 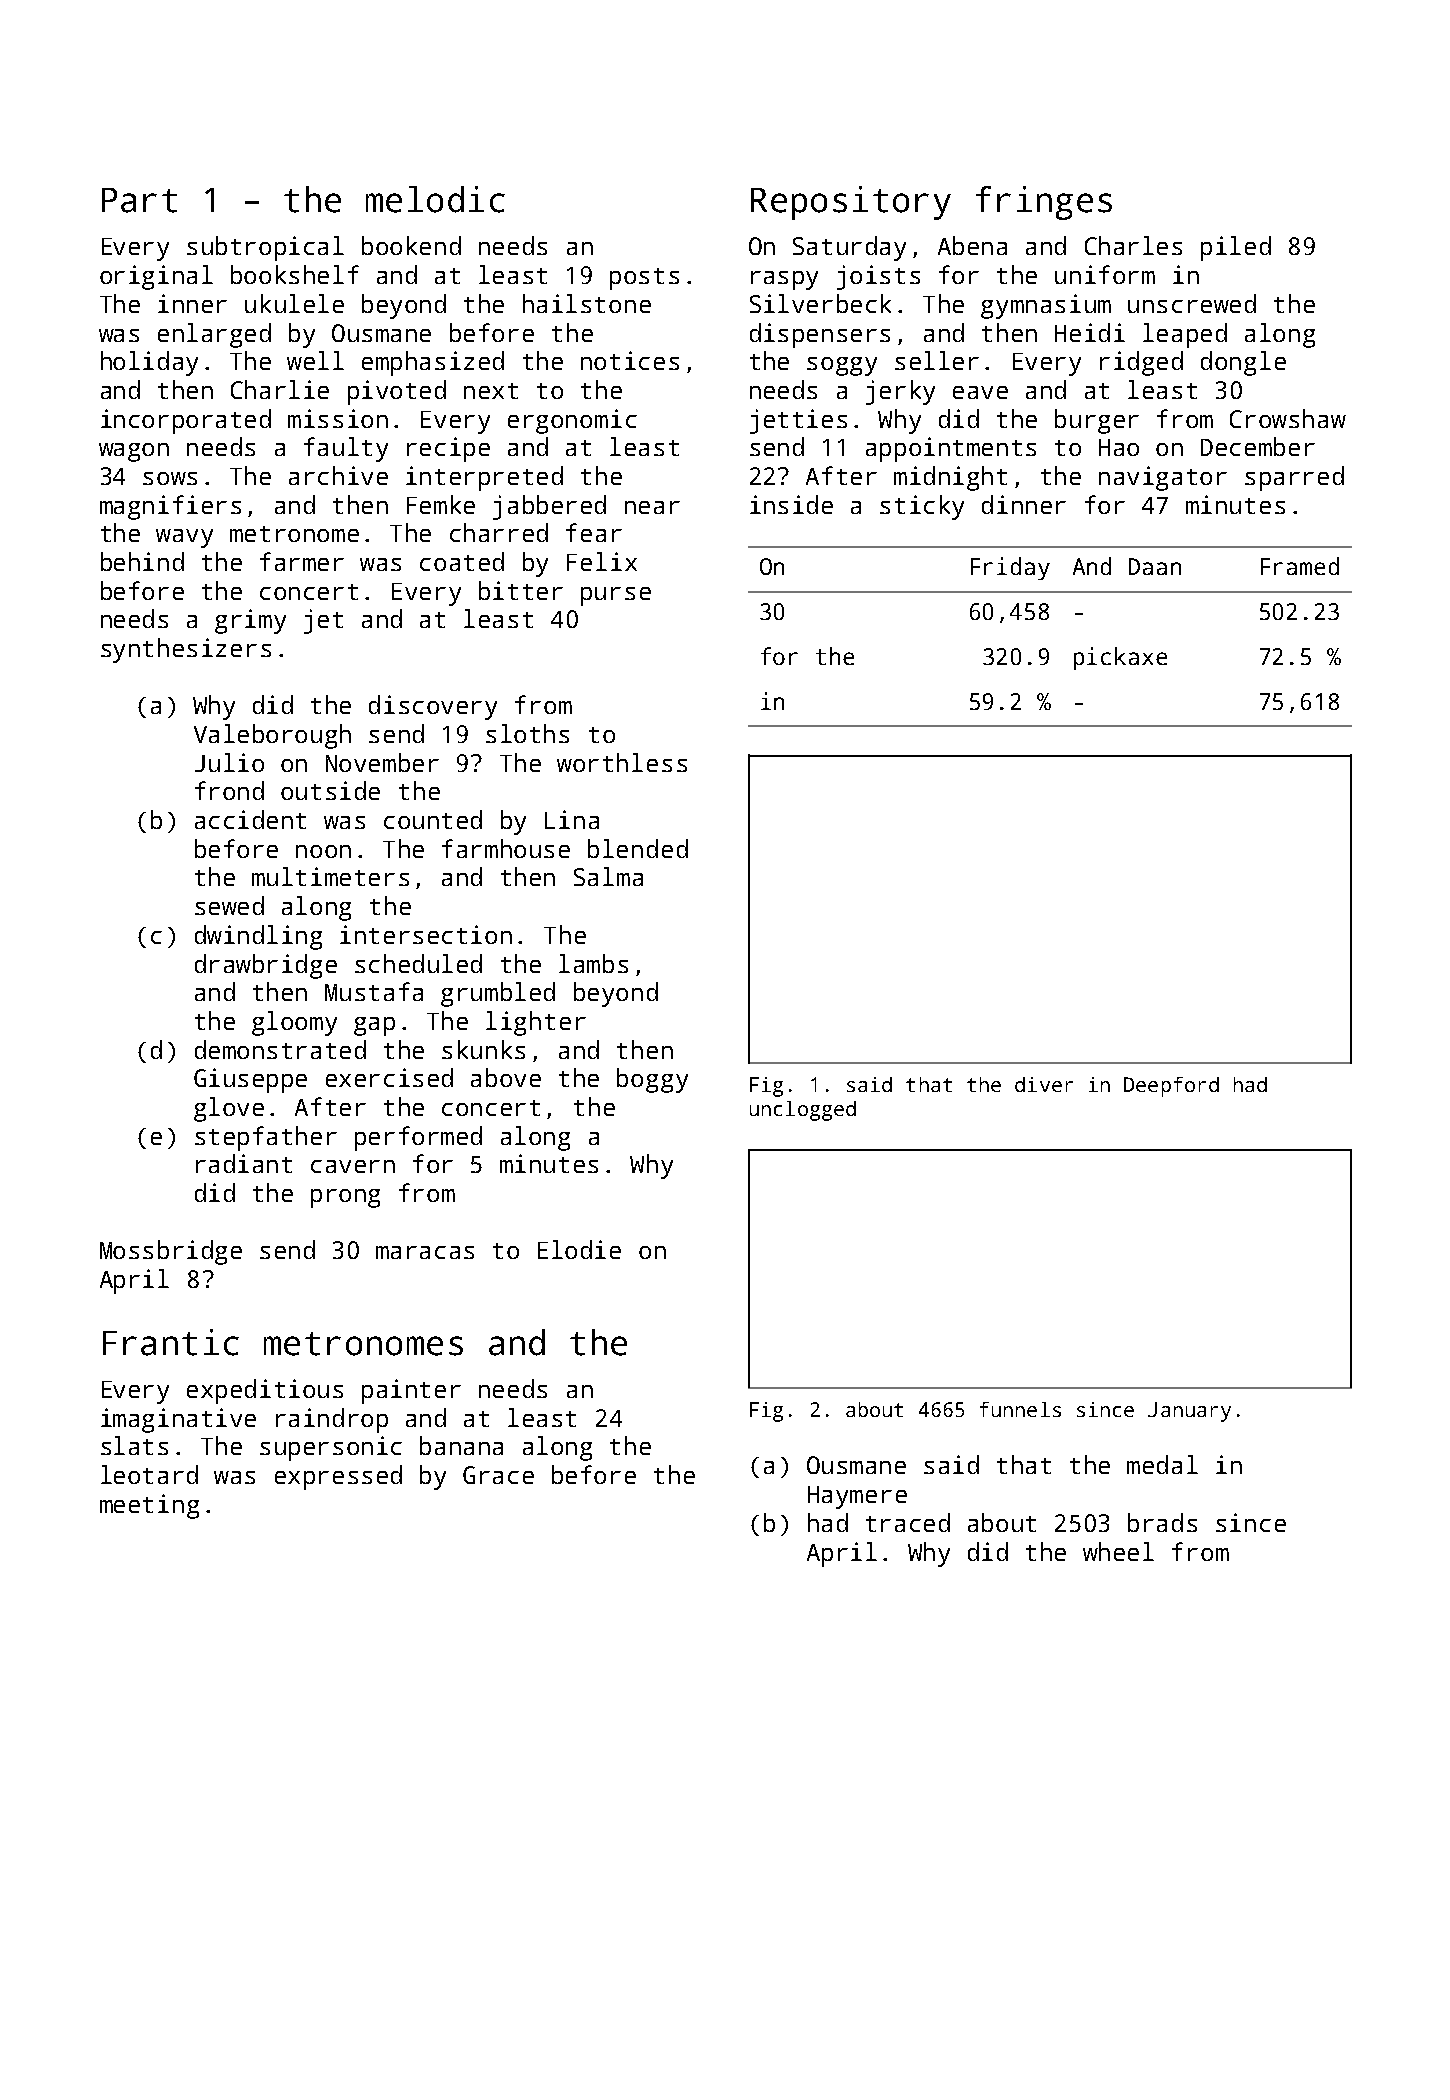 What do you see at coordinates (1189, 1412) in the screenshot?
I see `January` at bounding box center [1189, 1412].
